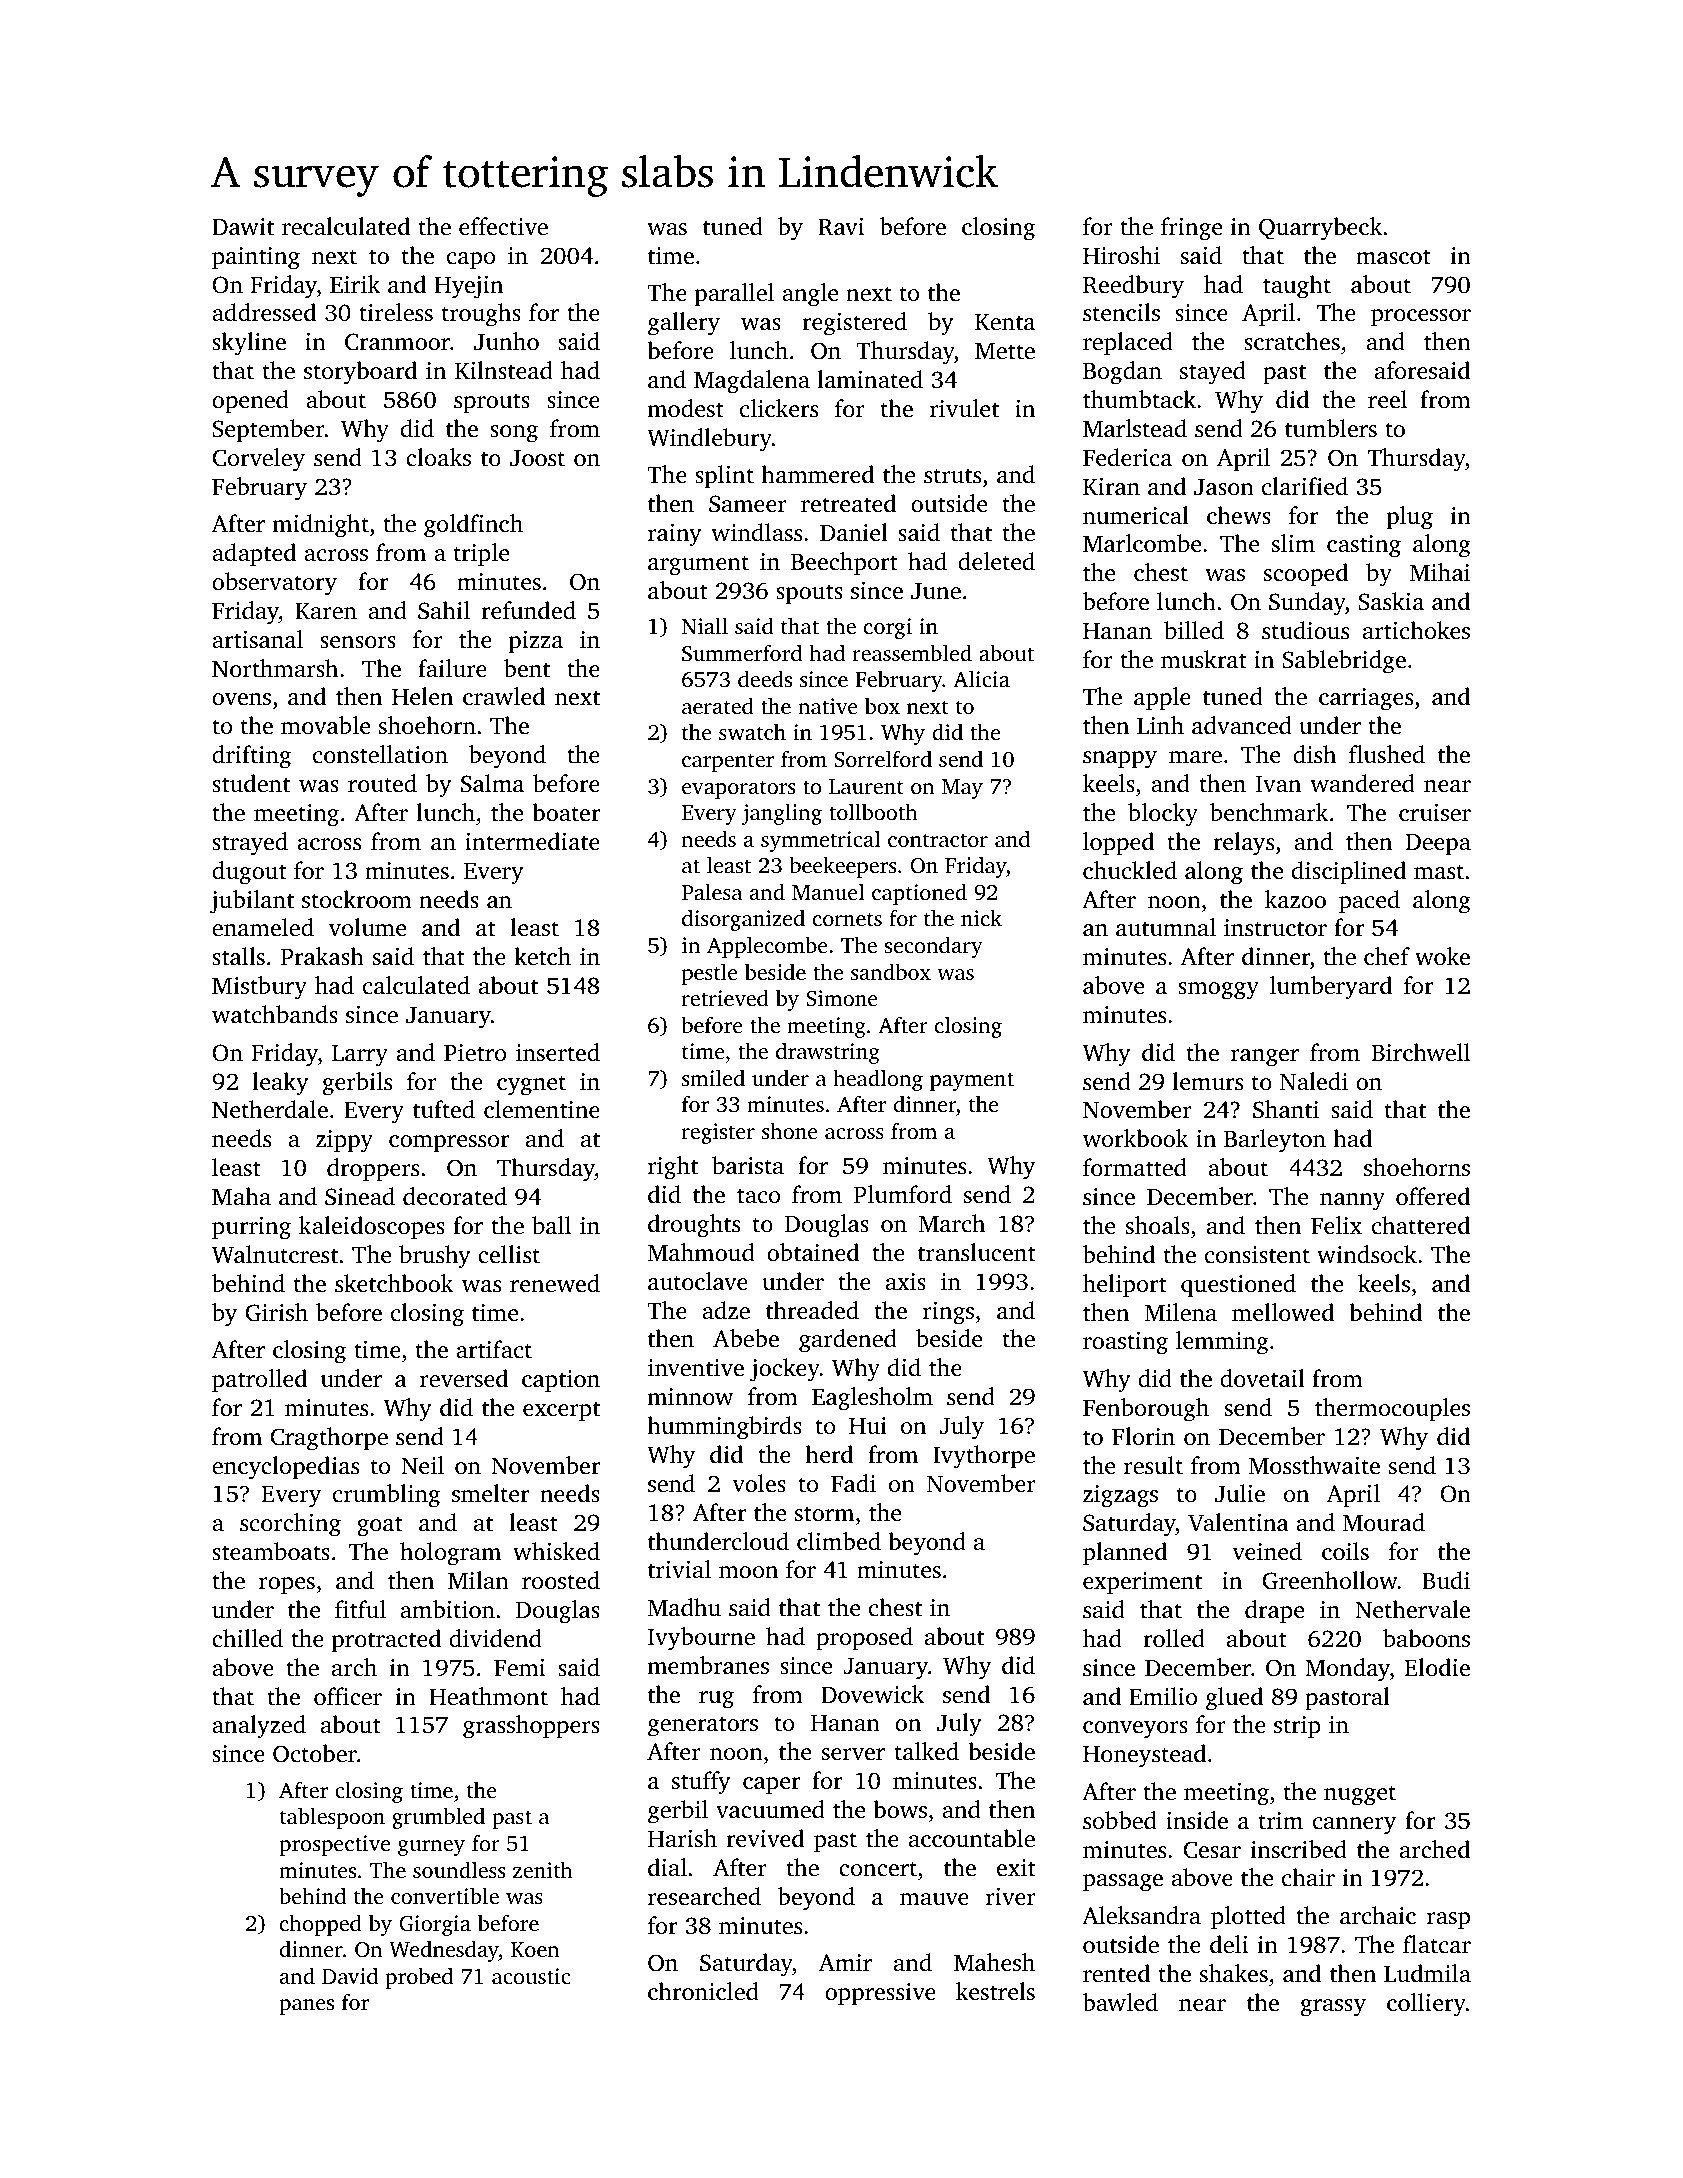  What do you see at coordinates (276, 1312) in the document?
I see `Girish` at bounding box center [276, 1312].
